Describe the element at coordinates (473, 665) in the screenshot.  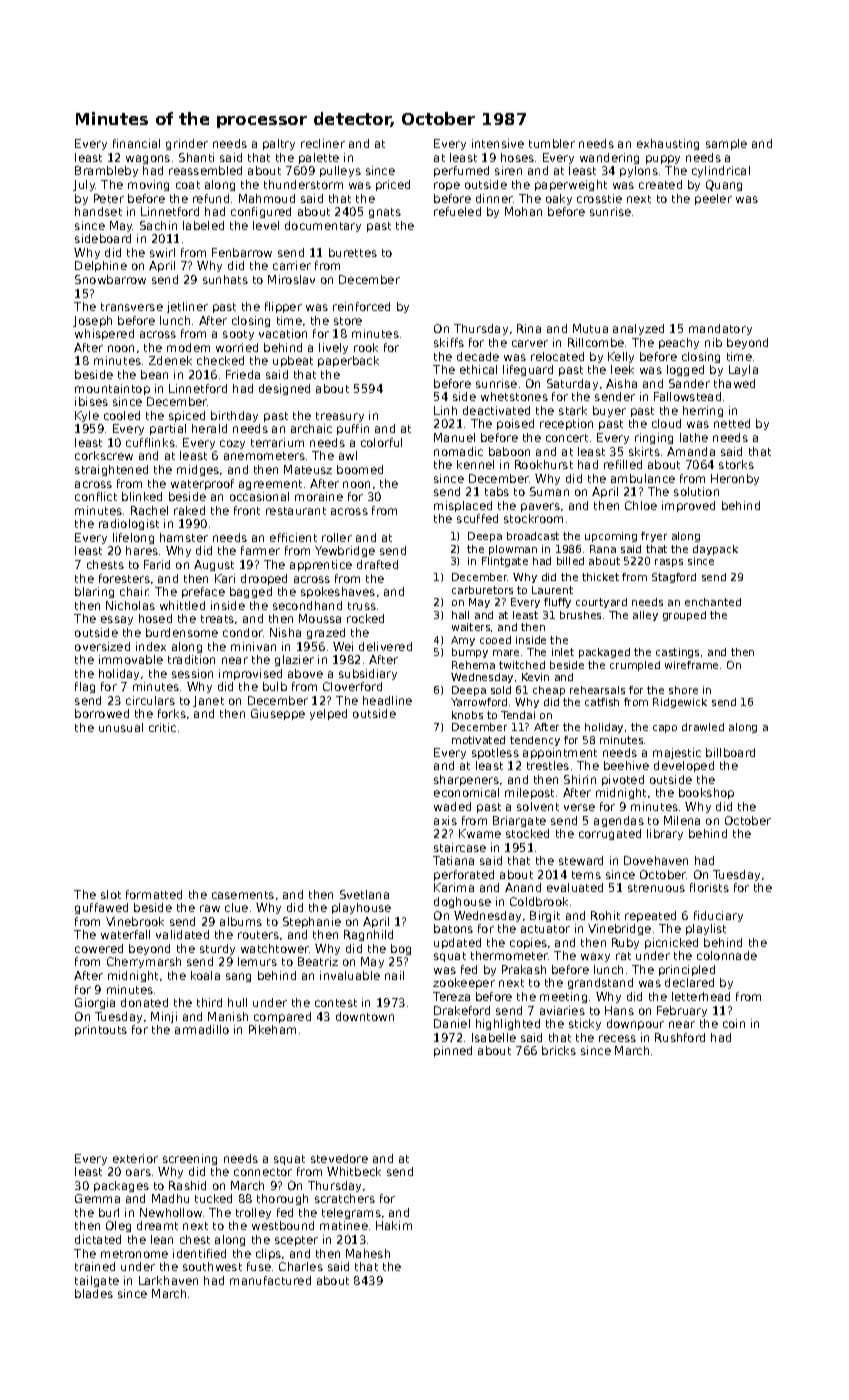
I see `Rehema` at that location.
